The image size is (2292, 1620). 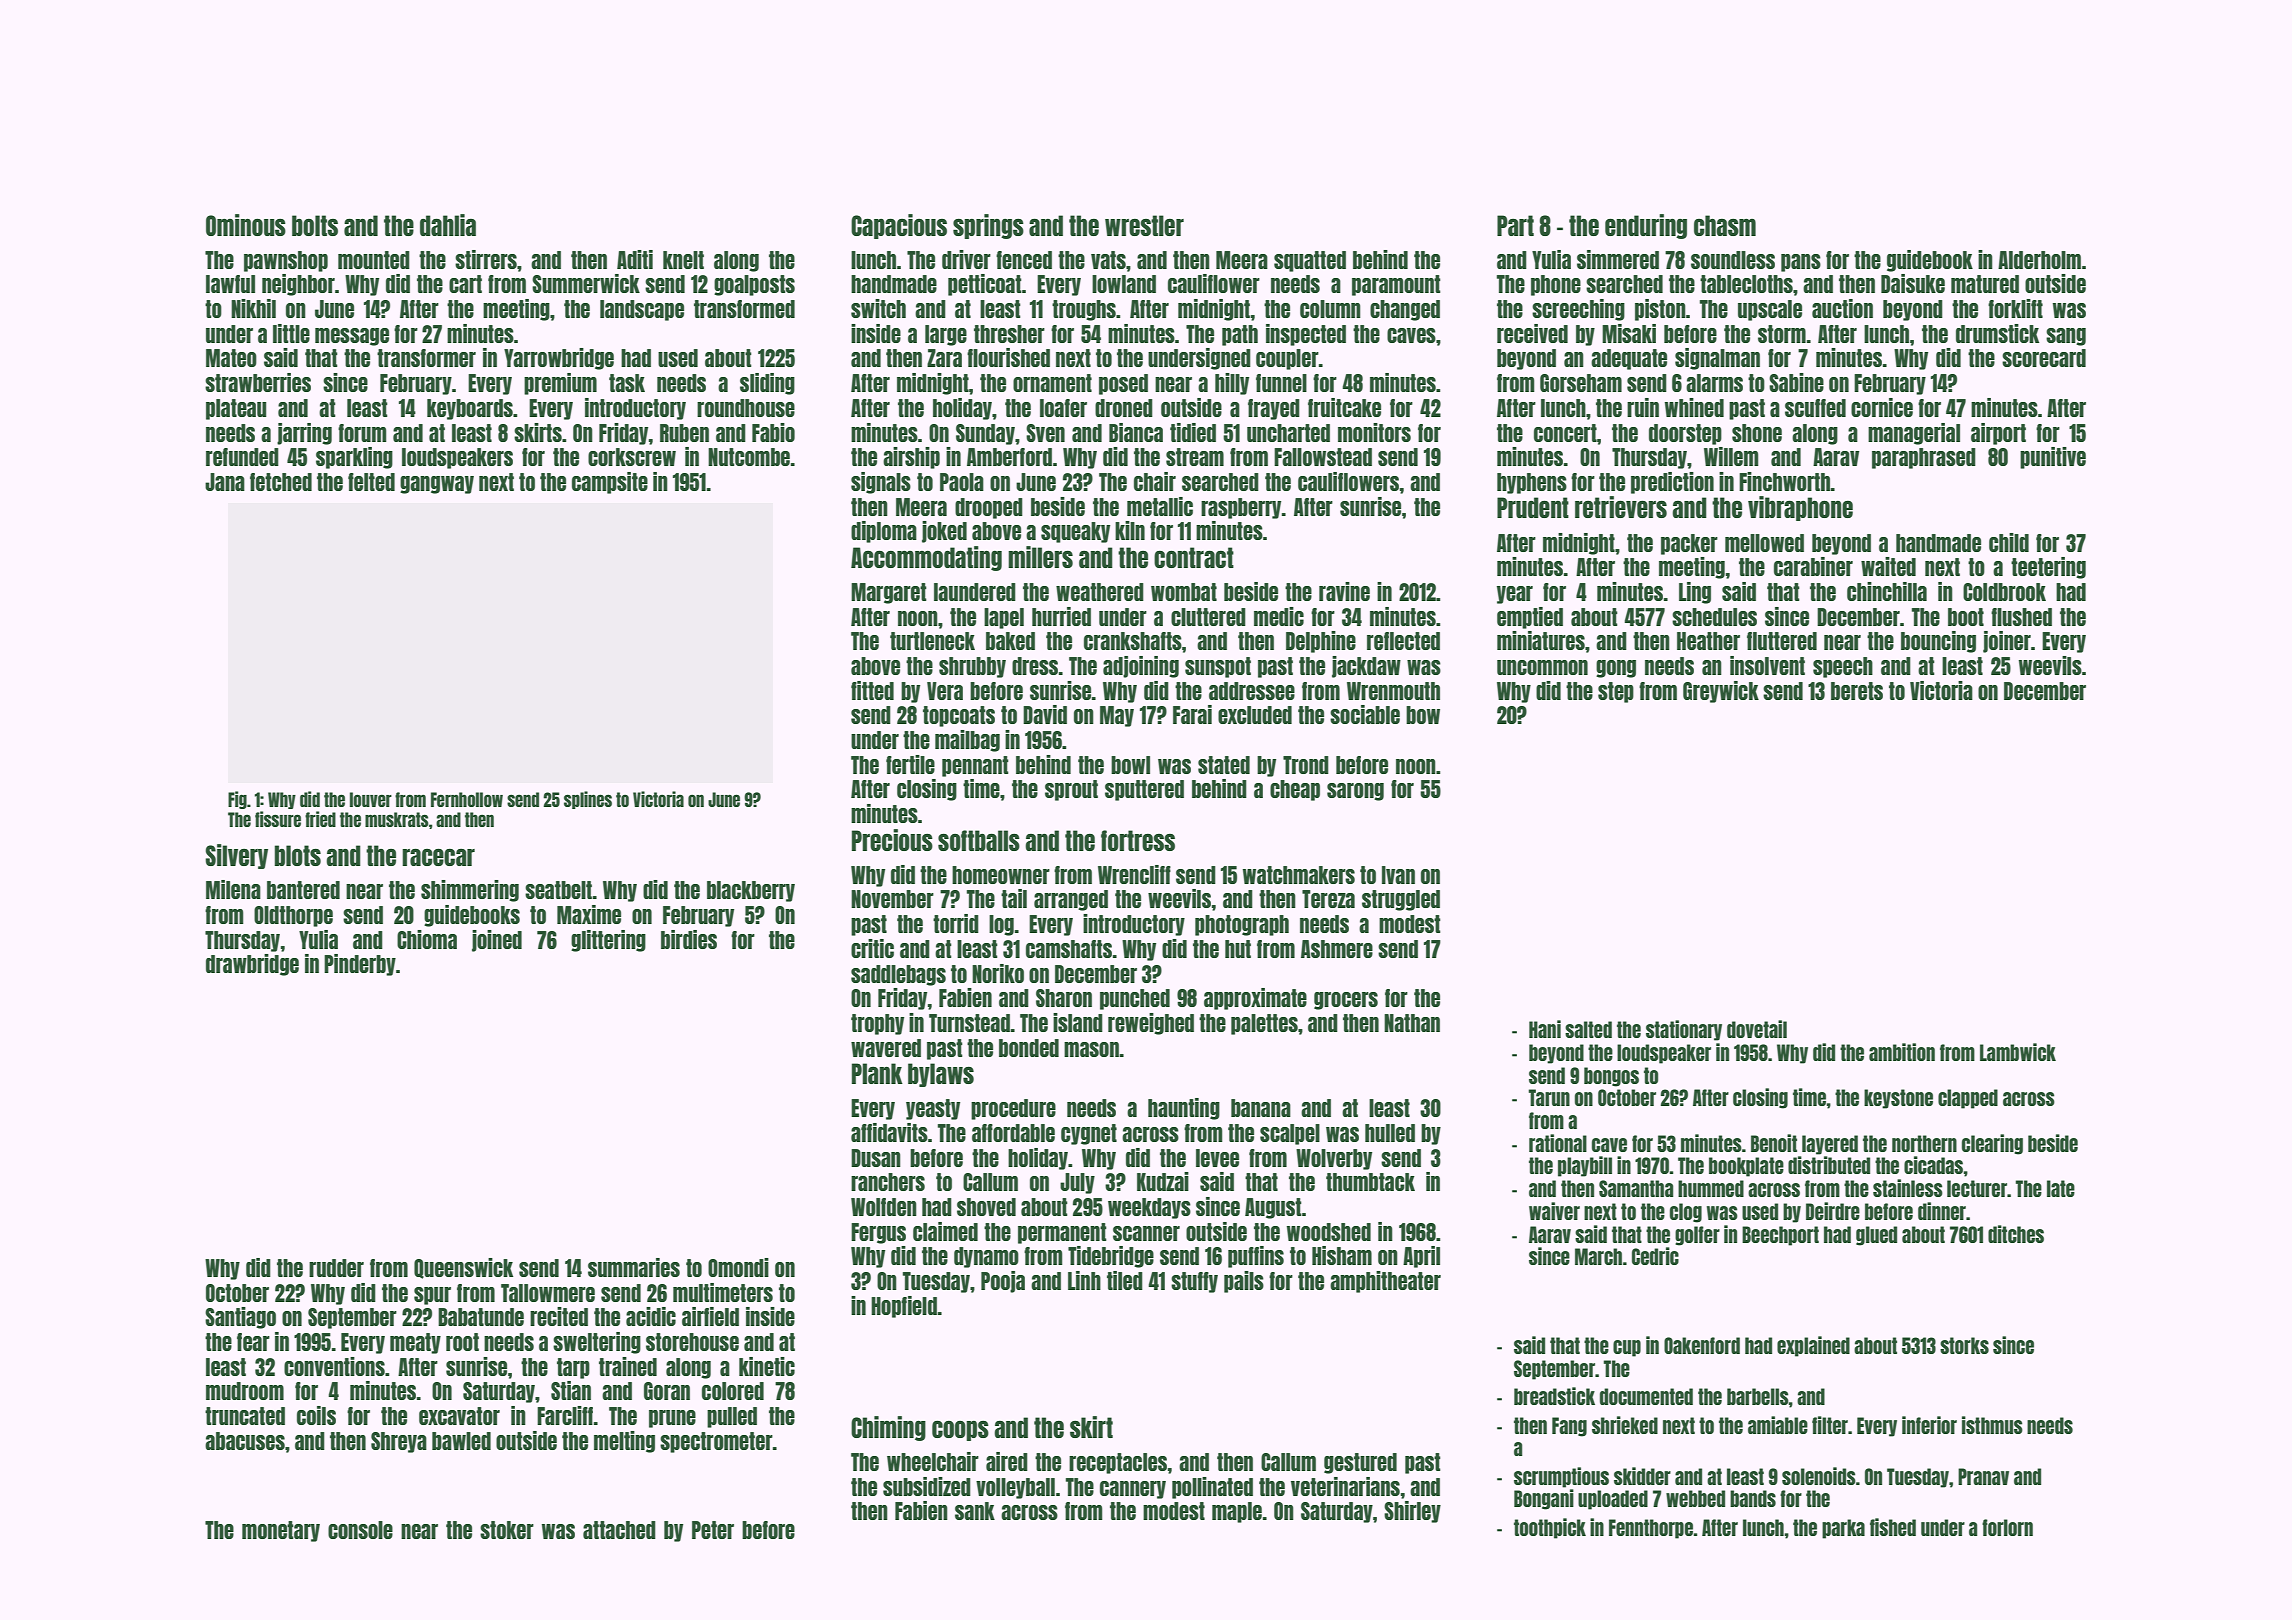 What do you see at coordinates (985, 434) in the document?
I see `Sunday` at bounding box center [985, 434].
